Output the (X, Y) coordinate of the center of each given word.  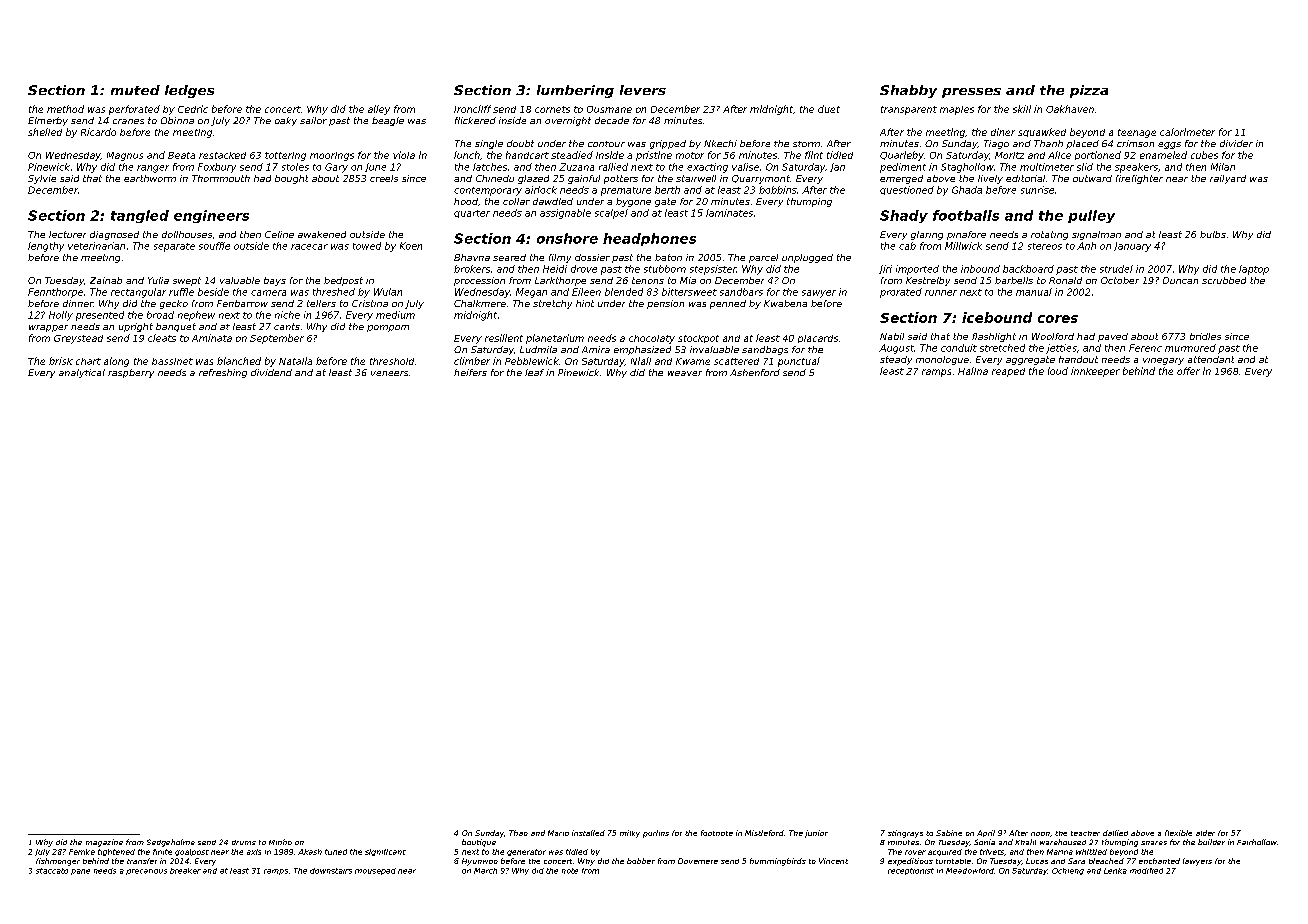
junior (816, 834)
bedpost (343, 281)
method (65, 109)
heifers (470, 372)
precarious (146, 872)
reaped (1008, 372)
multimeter (1047, 167)
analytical (82, 373)
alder (1205, 833)
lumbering (575, 91)
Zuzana (576, 167)
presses (971, 93)
